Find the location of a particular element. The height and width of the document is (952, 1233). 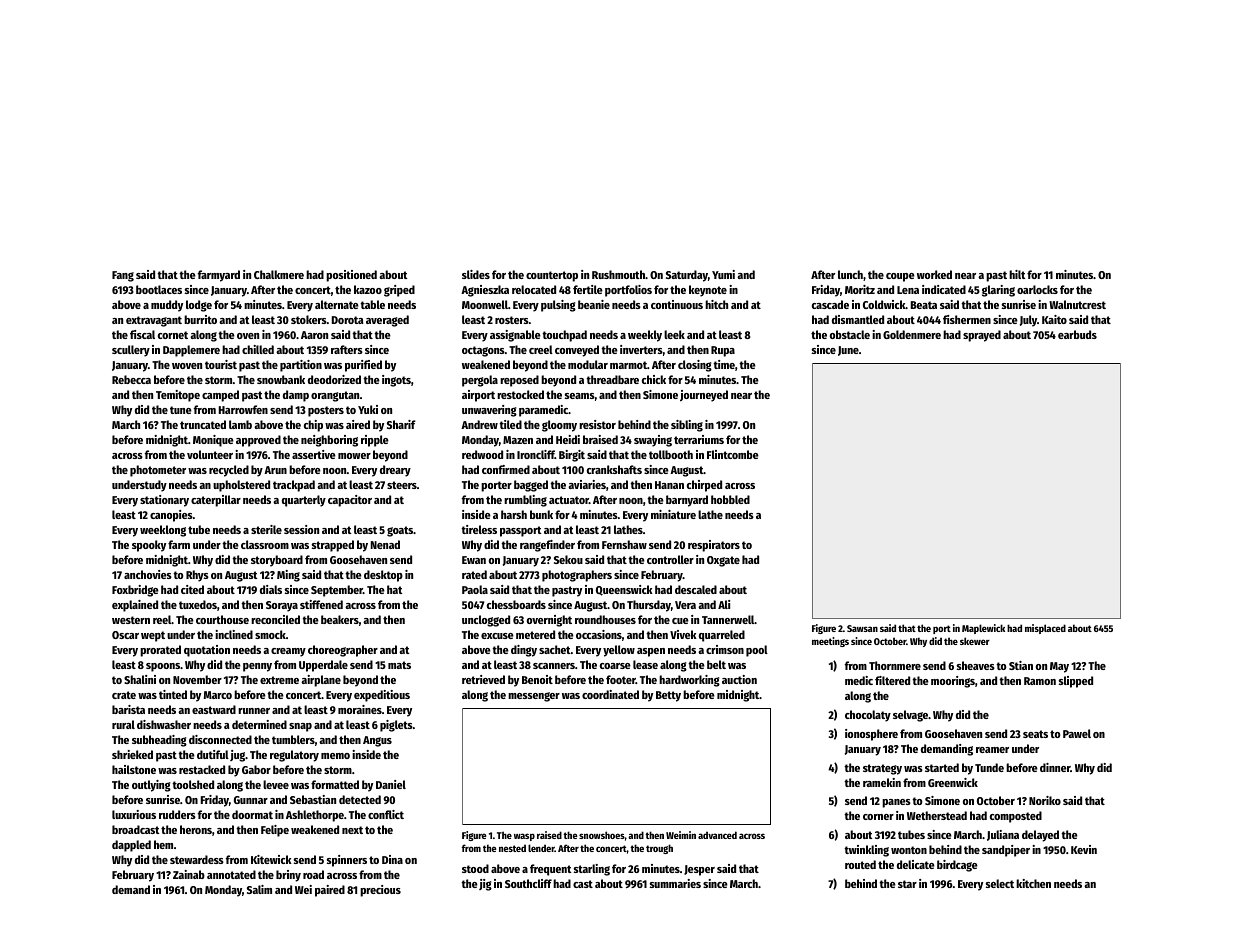

photometer is located at coordinates (158, 471).
